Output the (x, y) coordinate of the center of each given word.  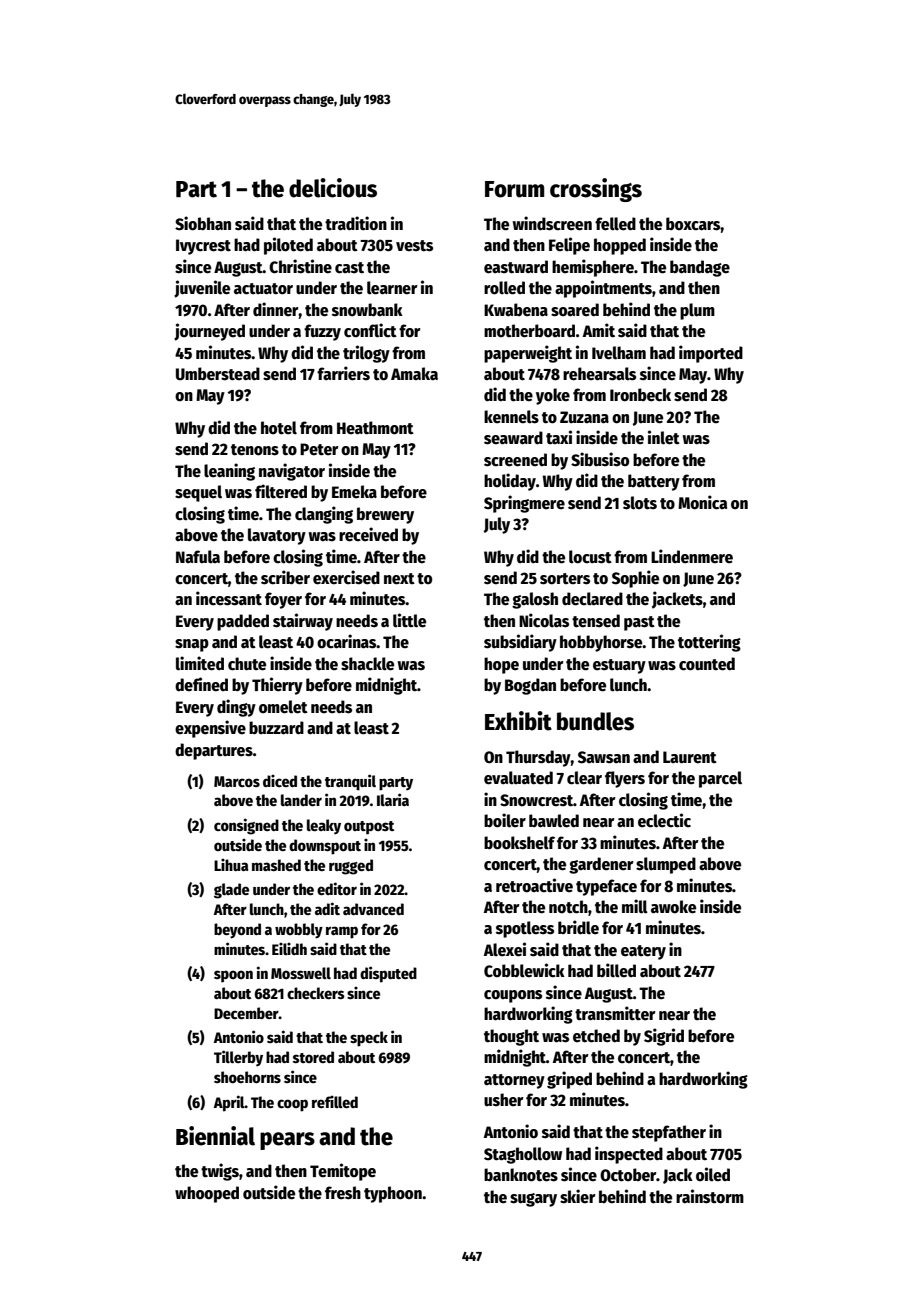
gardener (601, 865)
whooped (207, 1194)
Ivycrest (203, 247)
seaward (513, 438)
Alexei (505, 949)
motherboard (529, 331)
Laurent (690, 757)
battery (654, 482)
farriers (343, 373)
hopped (620, 246)
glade (231, 891)
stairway (303, 622)
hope (501, 665)
